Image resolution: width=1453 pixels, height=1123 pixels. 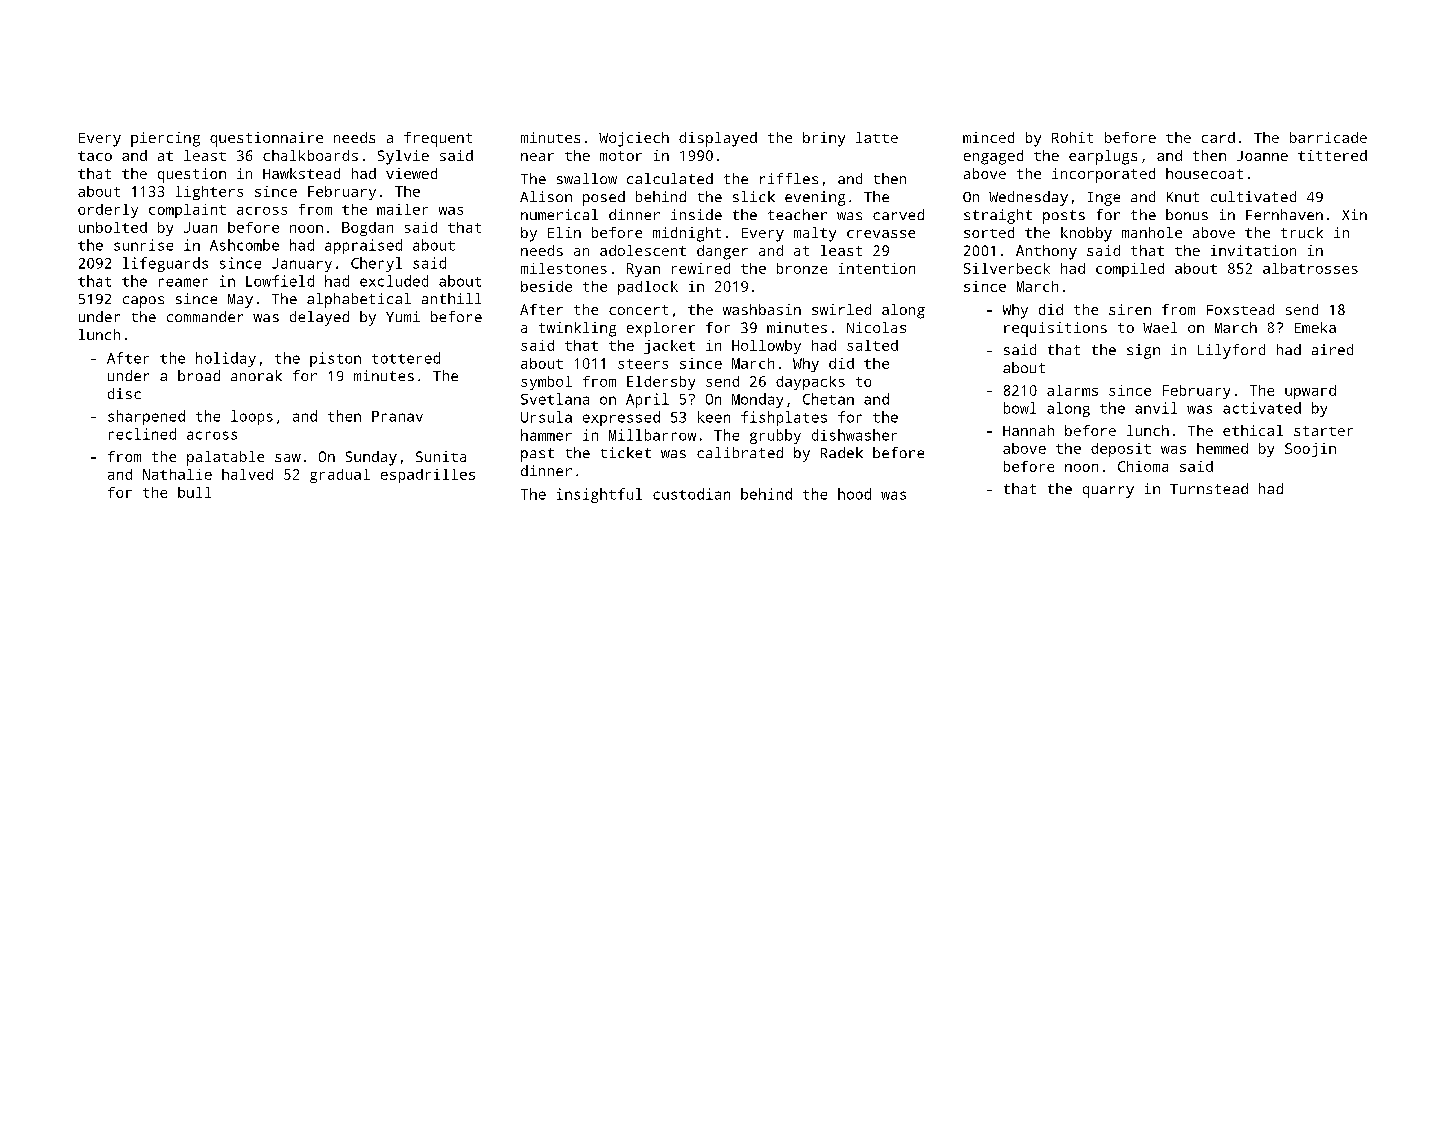 I want to click on latte, so click(x=877, y=137).
